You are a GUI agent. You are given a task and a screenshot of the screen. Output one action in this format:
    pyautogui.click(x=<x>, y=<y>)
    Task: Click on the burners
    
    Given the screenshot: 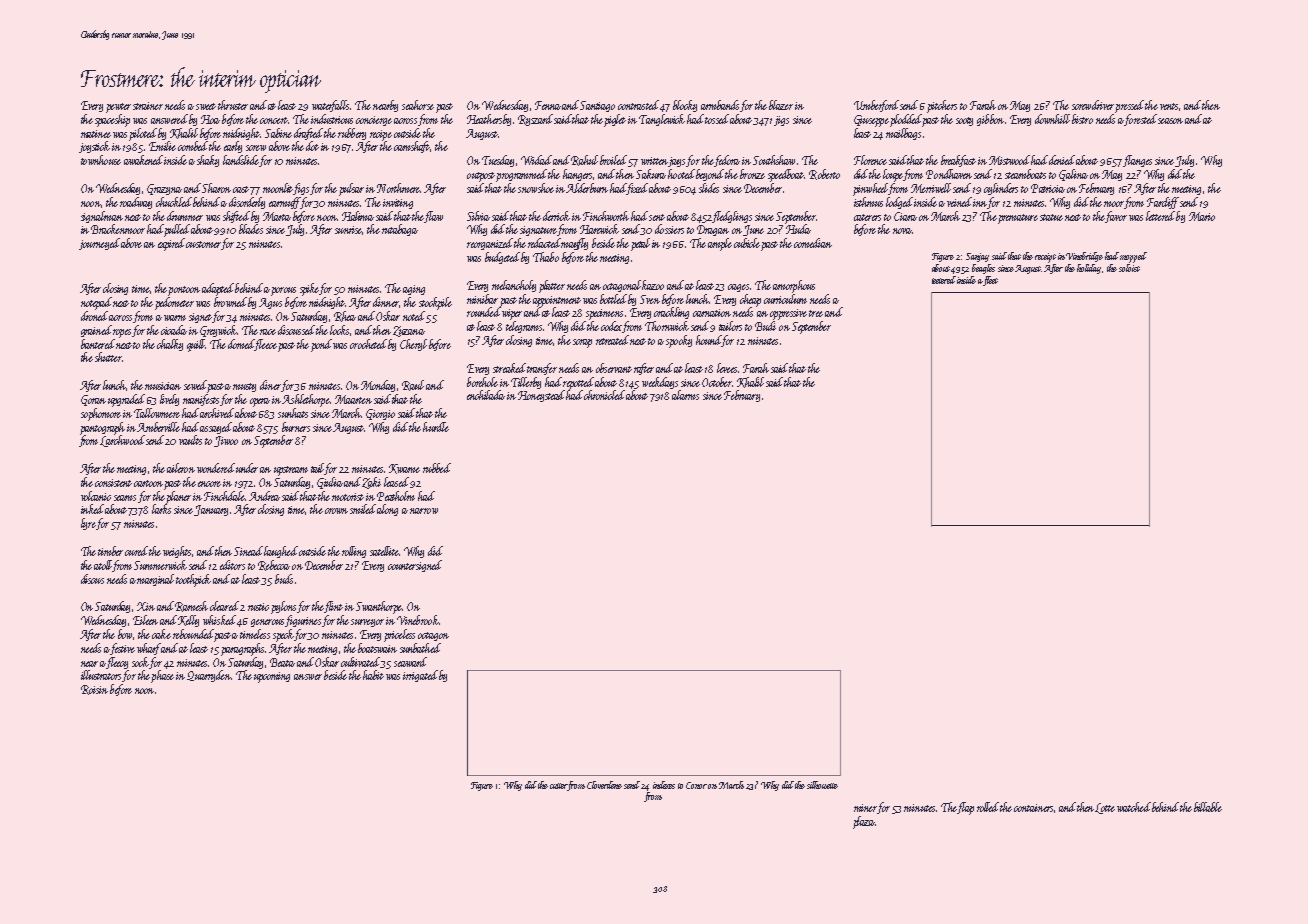 What is the action you would take?
    pyautogui.click(x=296, y=427)
